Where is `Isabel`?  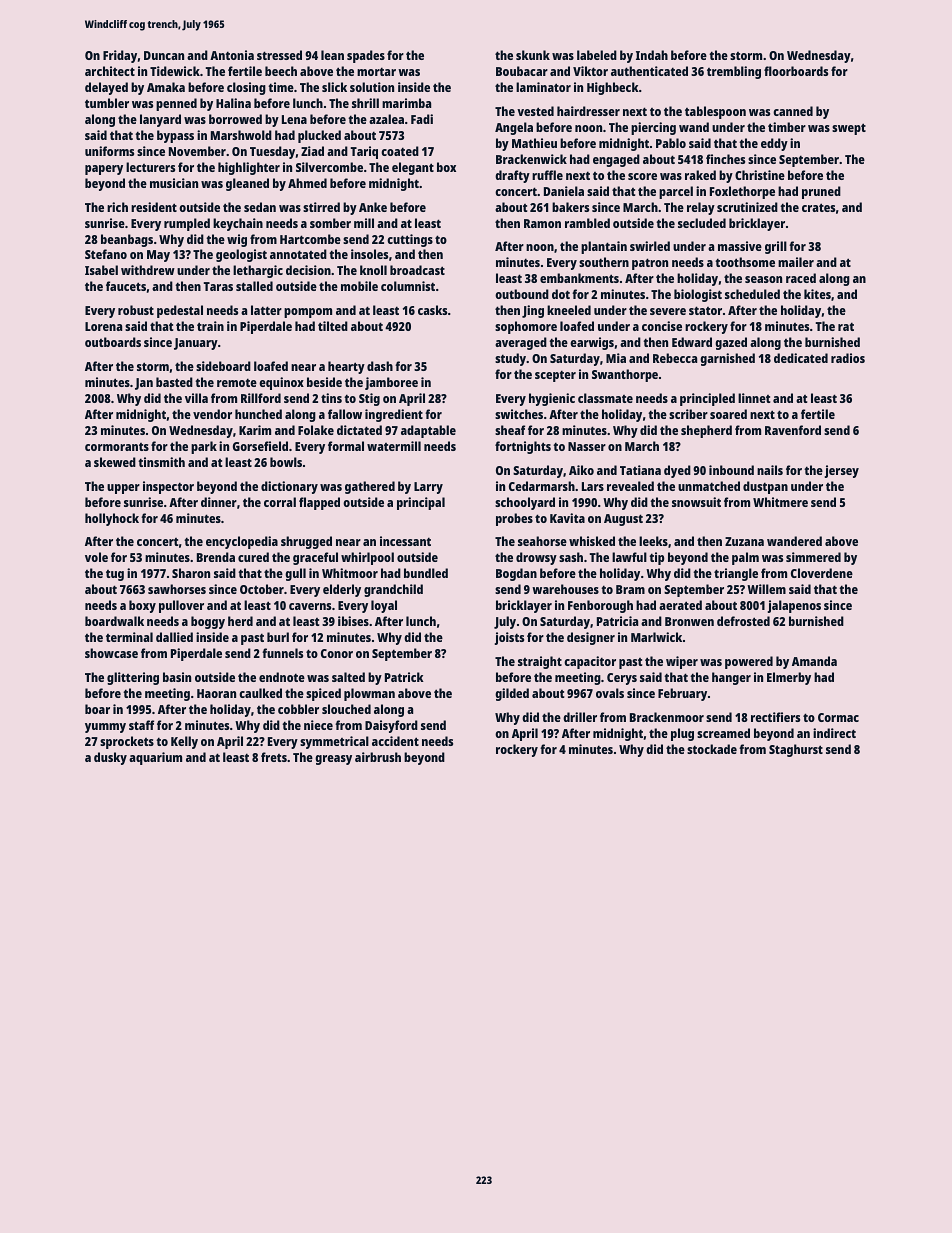 Isabel is located at coordinates (101, 270).
